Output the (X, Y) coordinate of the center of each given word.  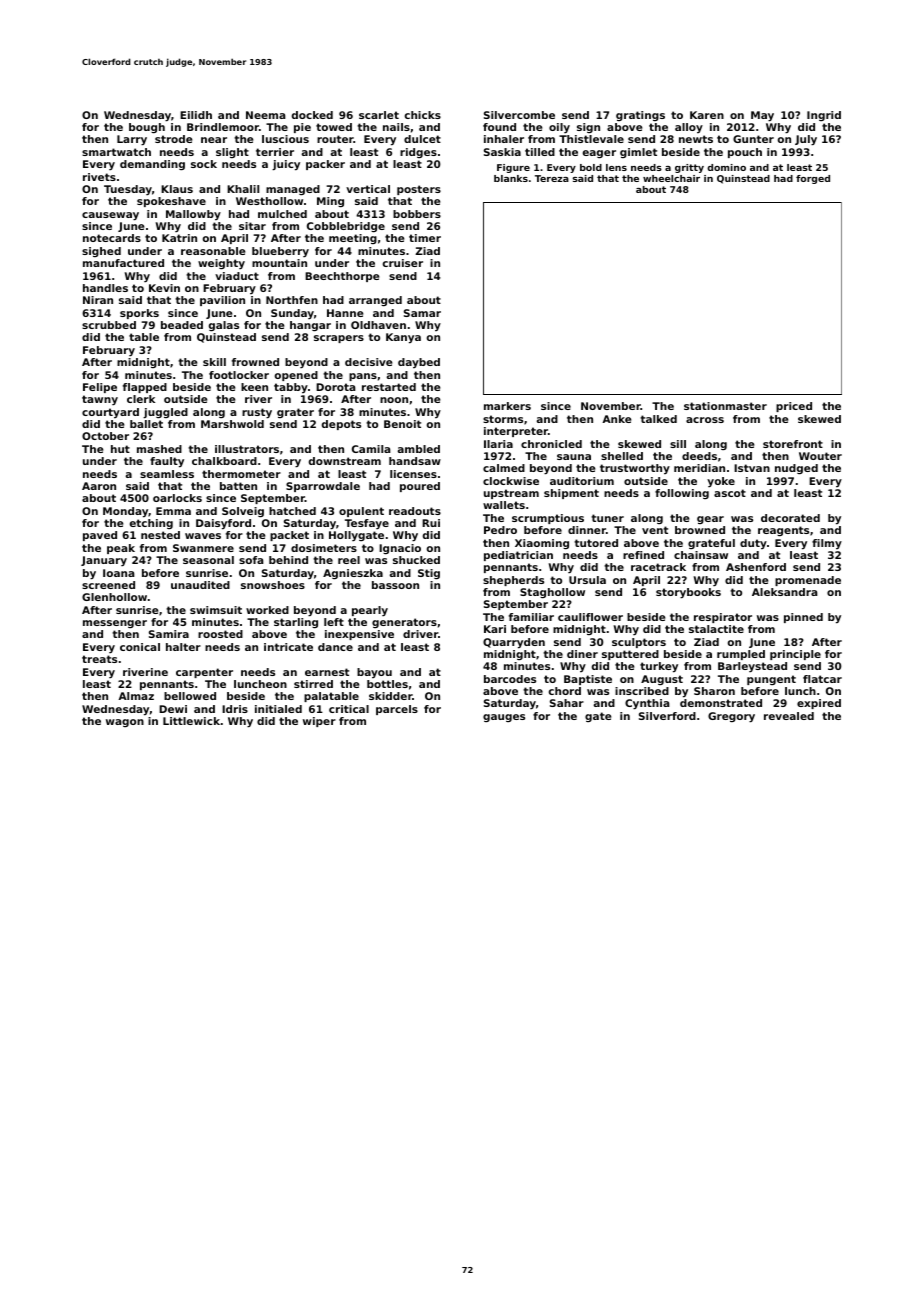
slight (232, 153)
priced (794, 407)
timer (425, 238)
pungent (771, 680)
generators (404, 623)
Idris (235, 709)
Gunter (753, 139)
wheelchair (671, 178)
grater (295, 413)
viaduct (237, 276)
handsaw (415, 461)
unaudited (200, 585)
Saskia (502, 152)
